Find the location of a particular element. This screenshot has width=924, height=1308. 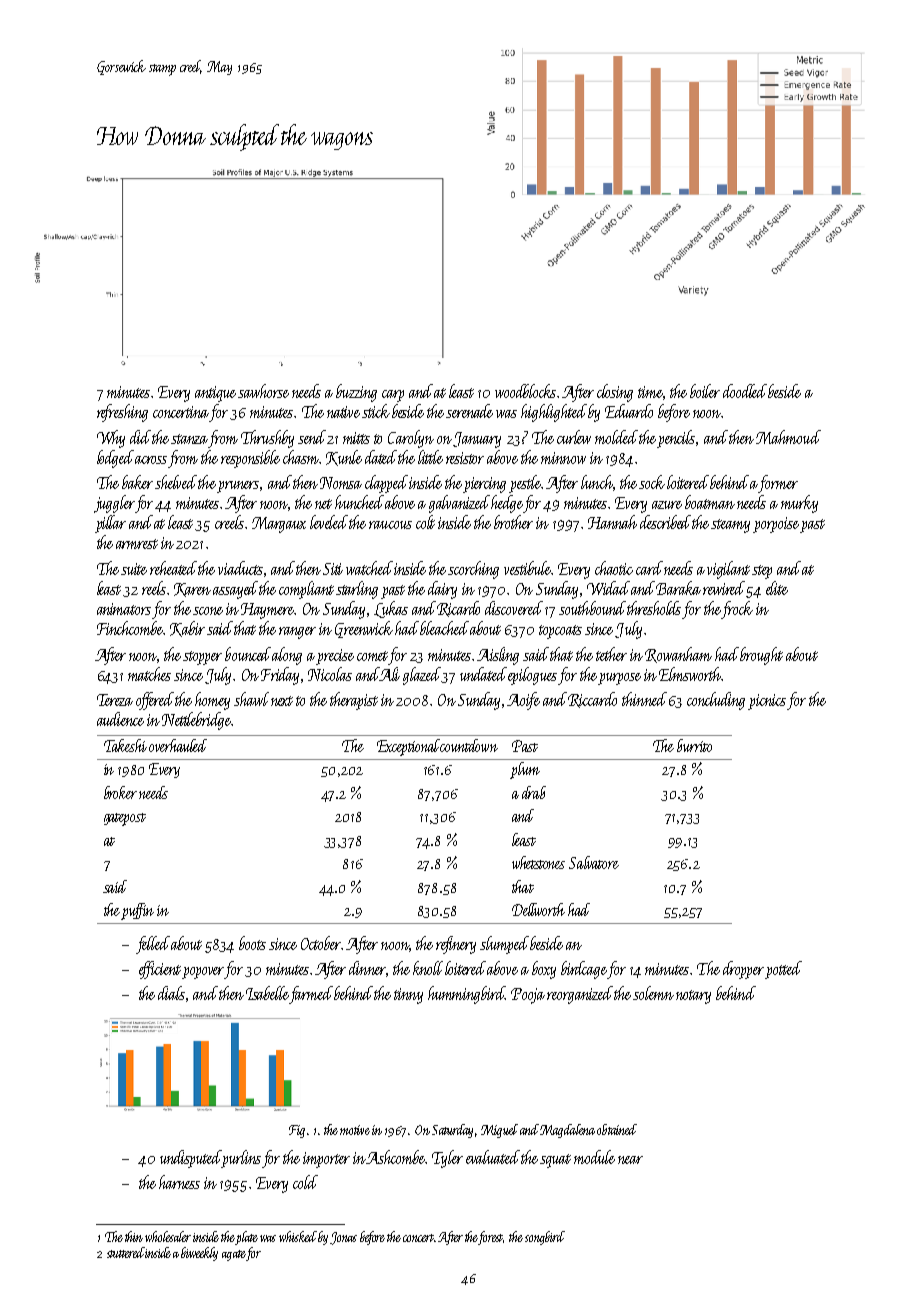

Eduardo is located at coordinates (629, 411).
